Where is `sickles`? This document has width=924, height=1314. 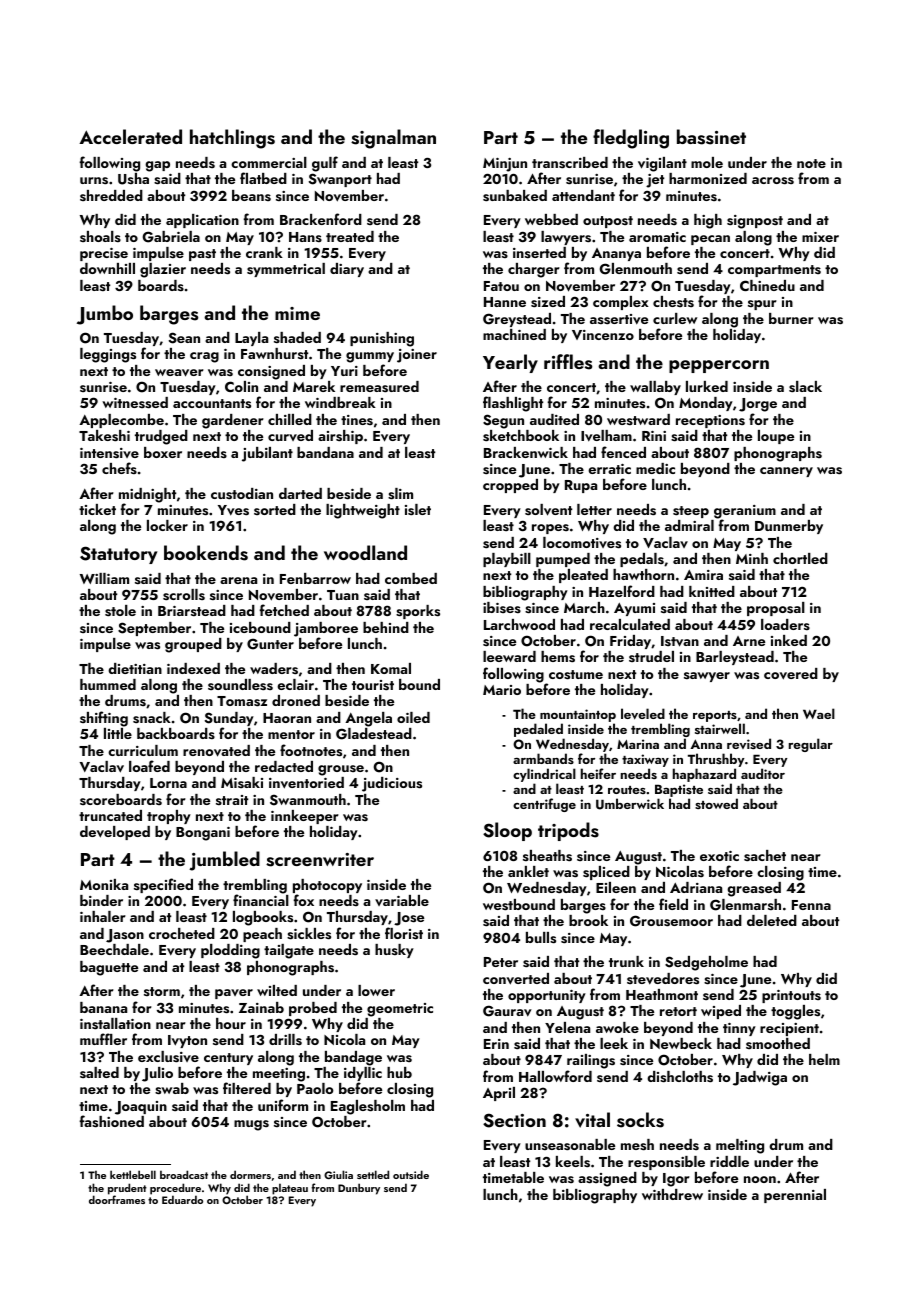
sickles is located at coordinates (309, 934).
